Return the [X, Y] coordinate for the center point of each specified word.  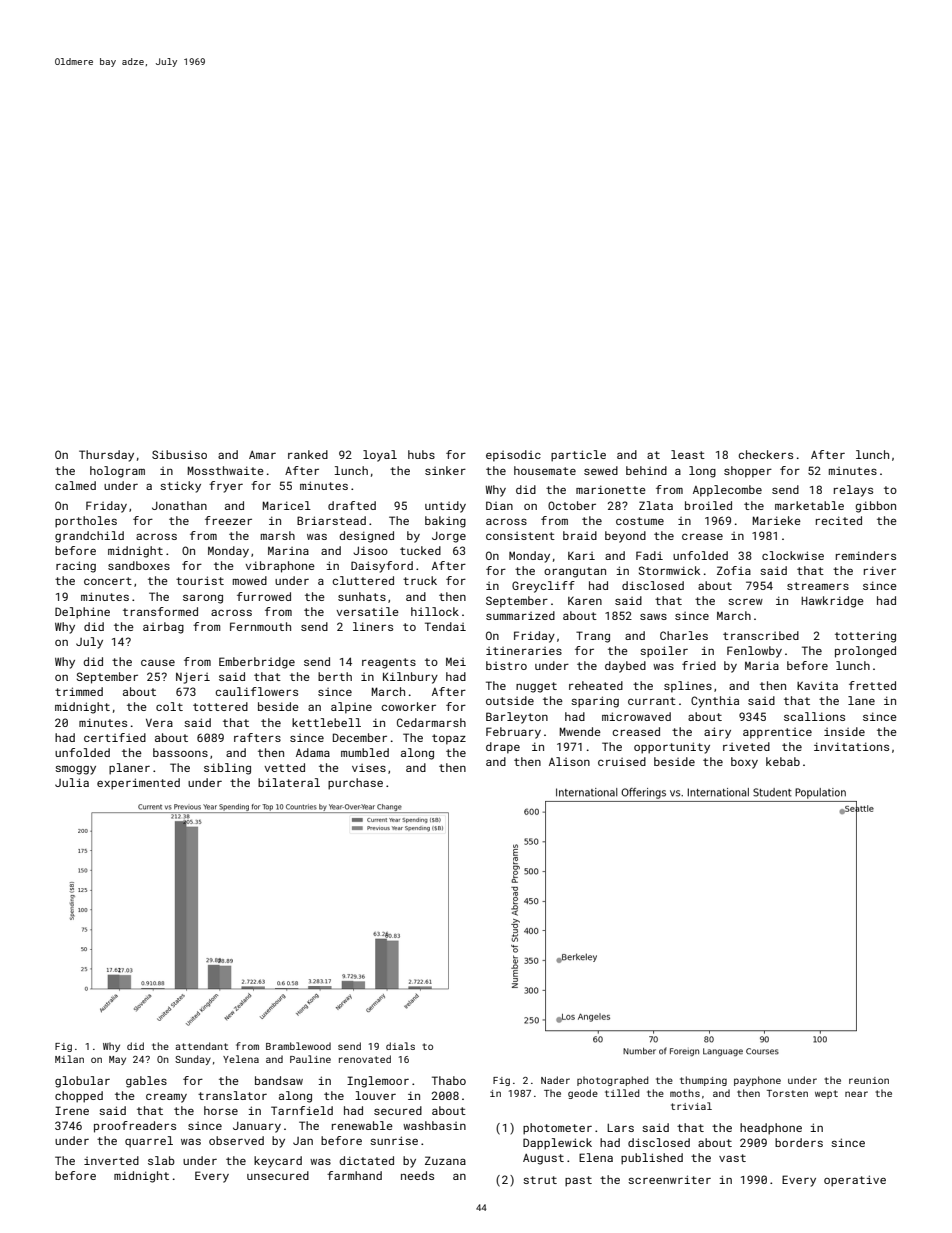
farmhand [354, 1175]
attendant [201, 1046]
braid [580, 535]
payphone [757, 1081]
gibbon [875, 507]
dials [400, 1046]
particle [578, 456]
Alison [569, 761]
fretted [872, 685]
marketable [809, 505]
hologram [117, 472]
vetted [284, 767]
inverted [111, 1160]
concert [108, 581]
